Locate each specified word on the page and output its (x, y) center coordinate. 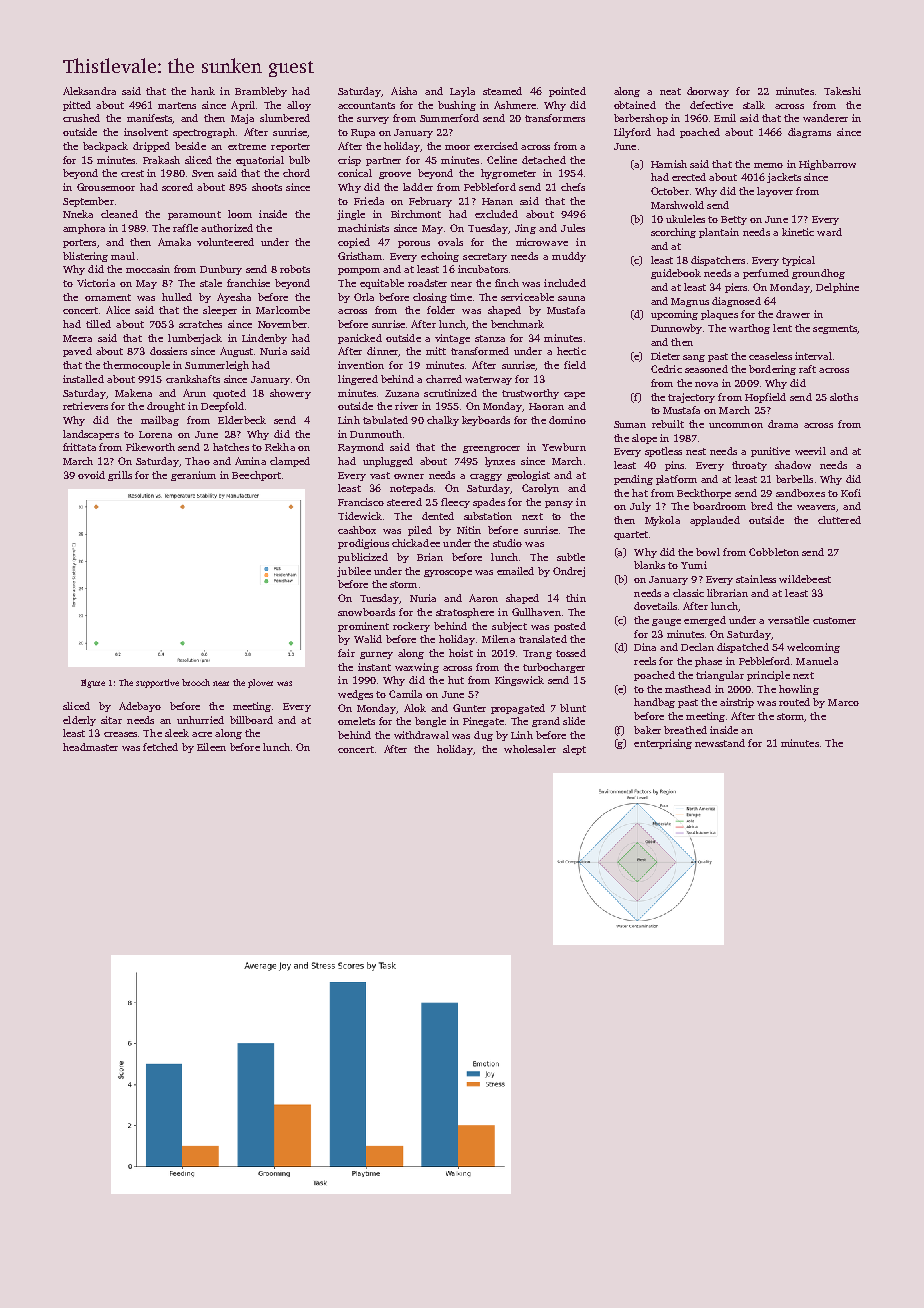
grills (120, 476)
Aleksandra (89, 91)
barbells (794, 479)
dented (438, 516)
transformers (555, 118)
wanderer (825, 118)
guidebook (676, 274)
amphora (84, 229)
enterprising (663, 744)
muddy (569, 257)
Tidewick (360, 516)
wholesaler (530, 749)
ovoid (91, 475)
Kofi (851, 493)
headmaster (90, 747)
